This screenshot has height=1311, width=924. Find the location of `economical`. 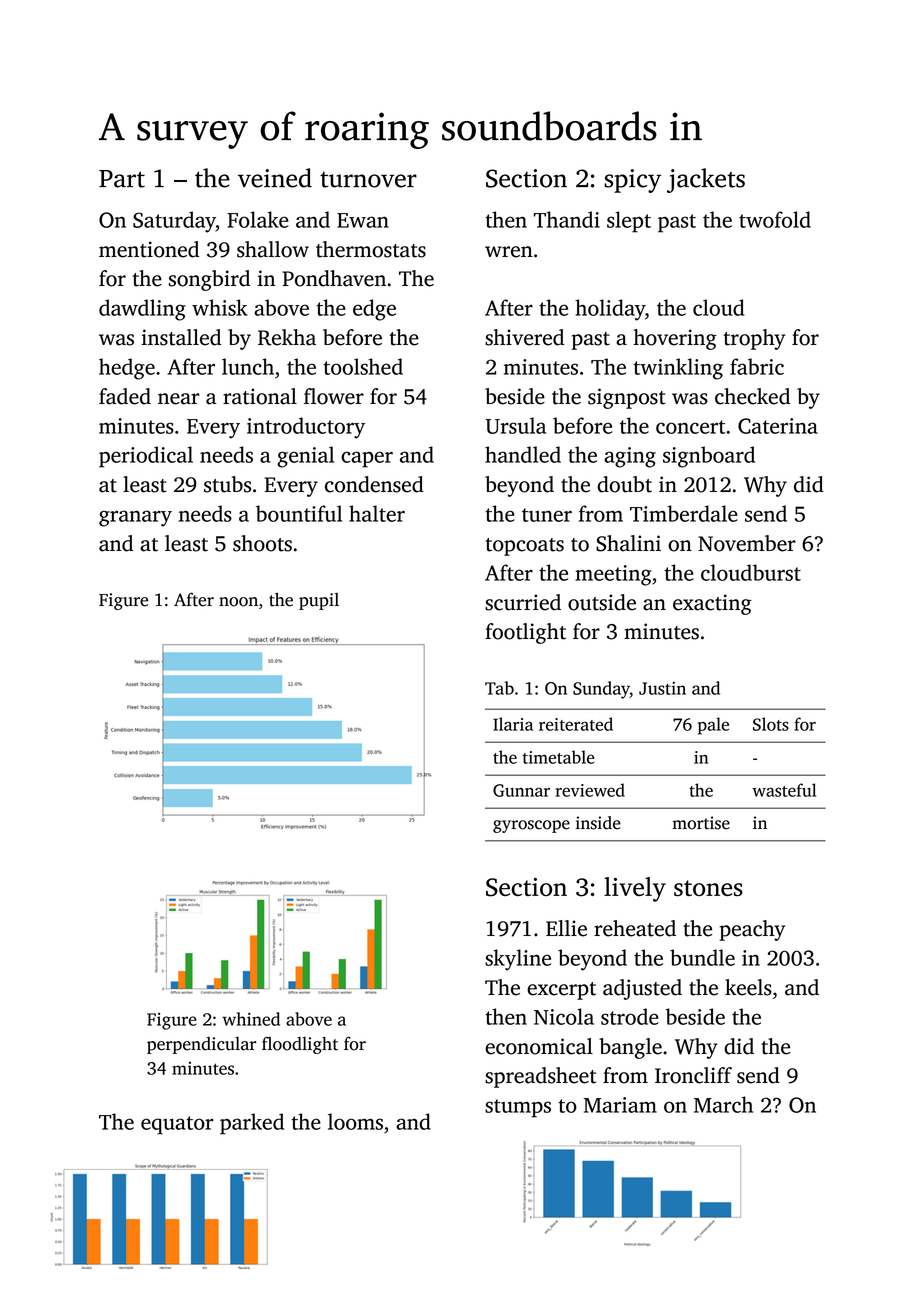

economical is located at coordinates (539, 1046).
